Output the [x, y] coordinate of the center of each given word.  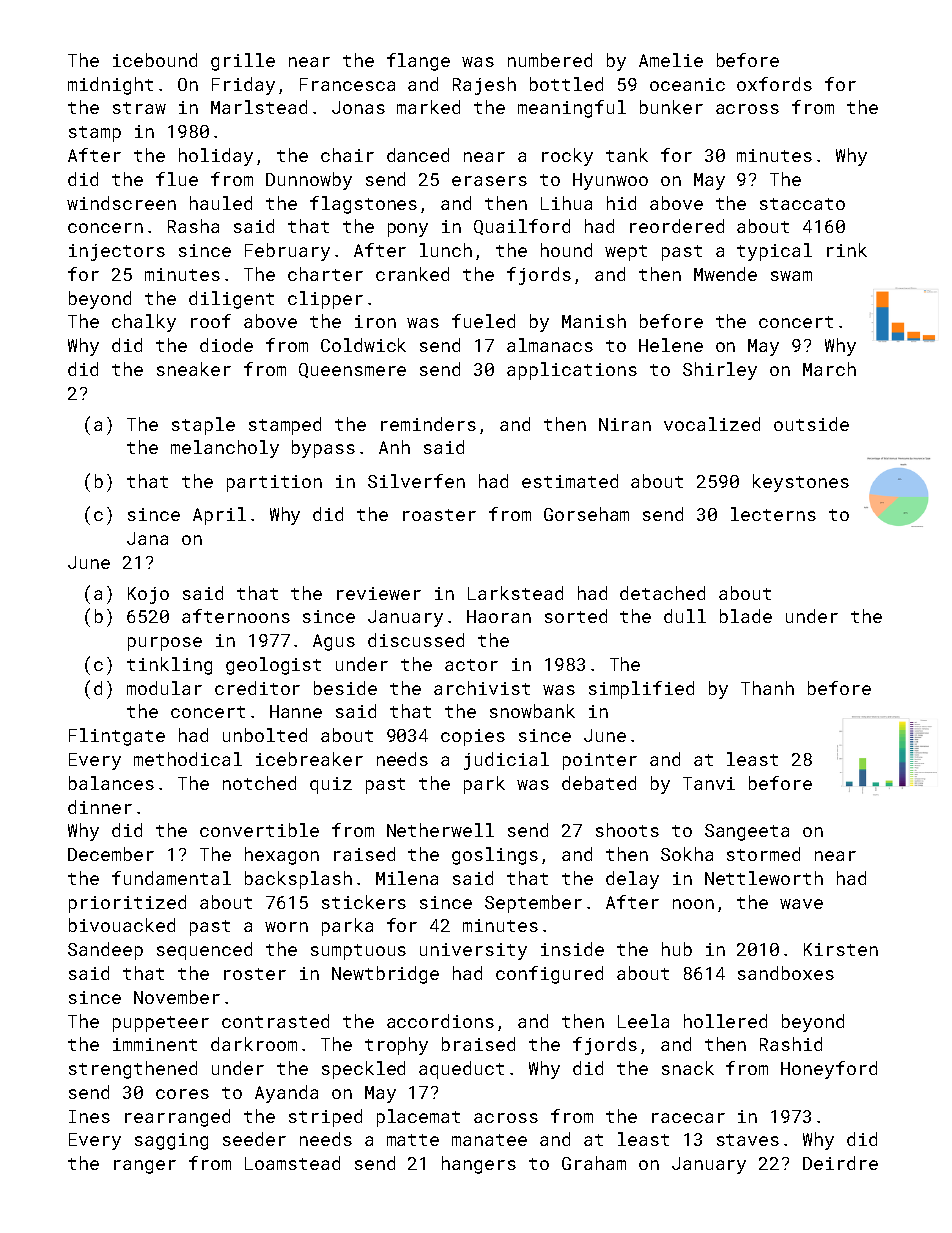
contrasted [275, 1021]
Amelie [671, 60]
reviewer [379, 593]
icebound [155, 60]
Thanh [767, 688]
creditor [257, 688]
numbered [550, 60]
